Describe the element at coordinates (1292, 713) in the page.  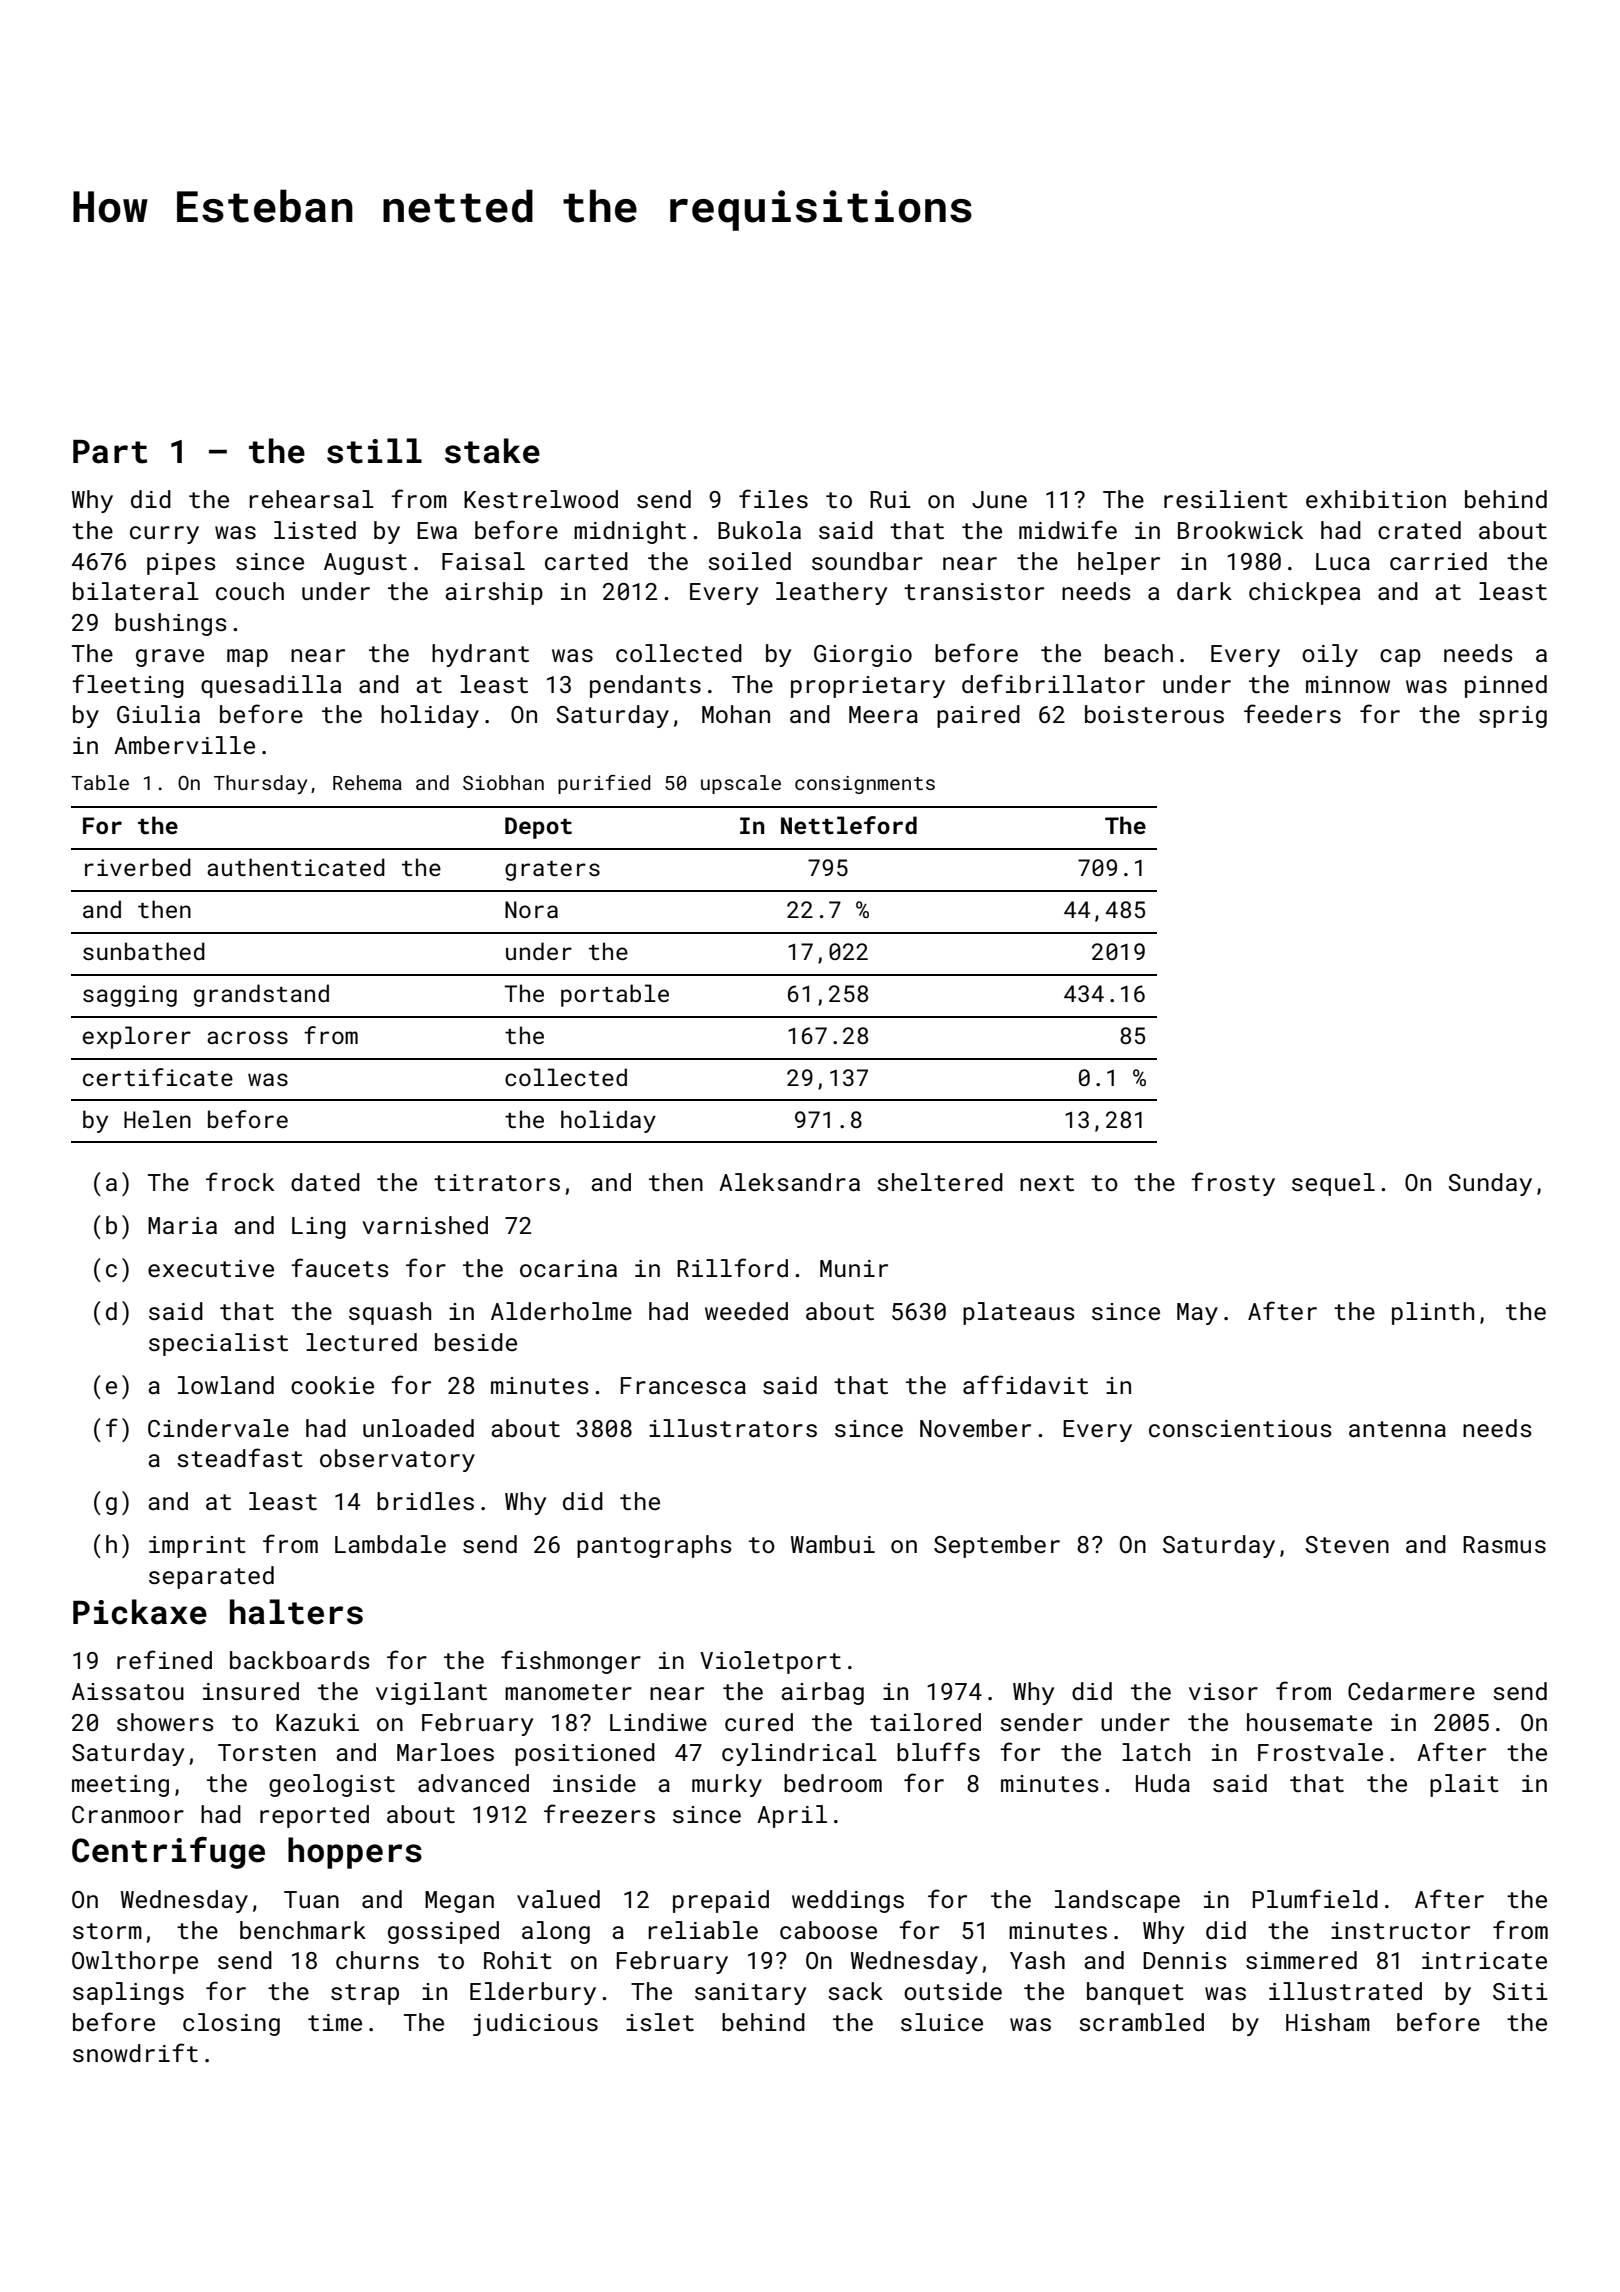
I see `feeders` at that location.
